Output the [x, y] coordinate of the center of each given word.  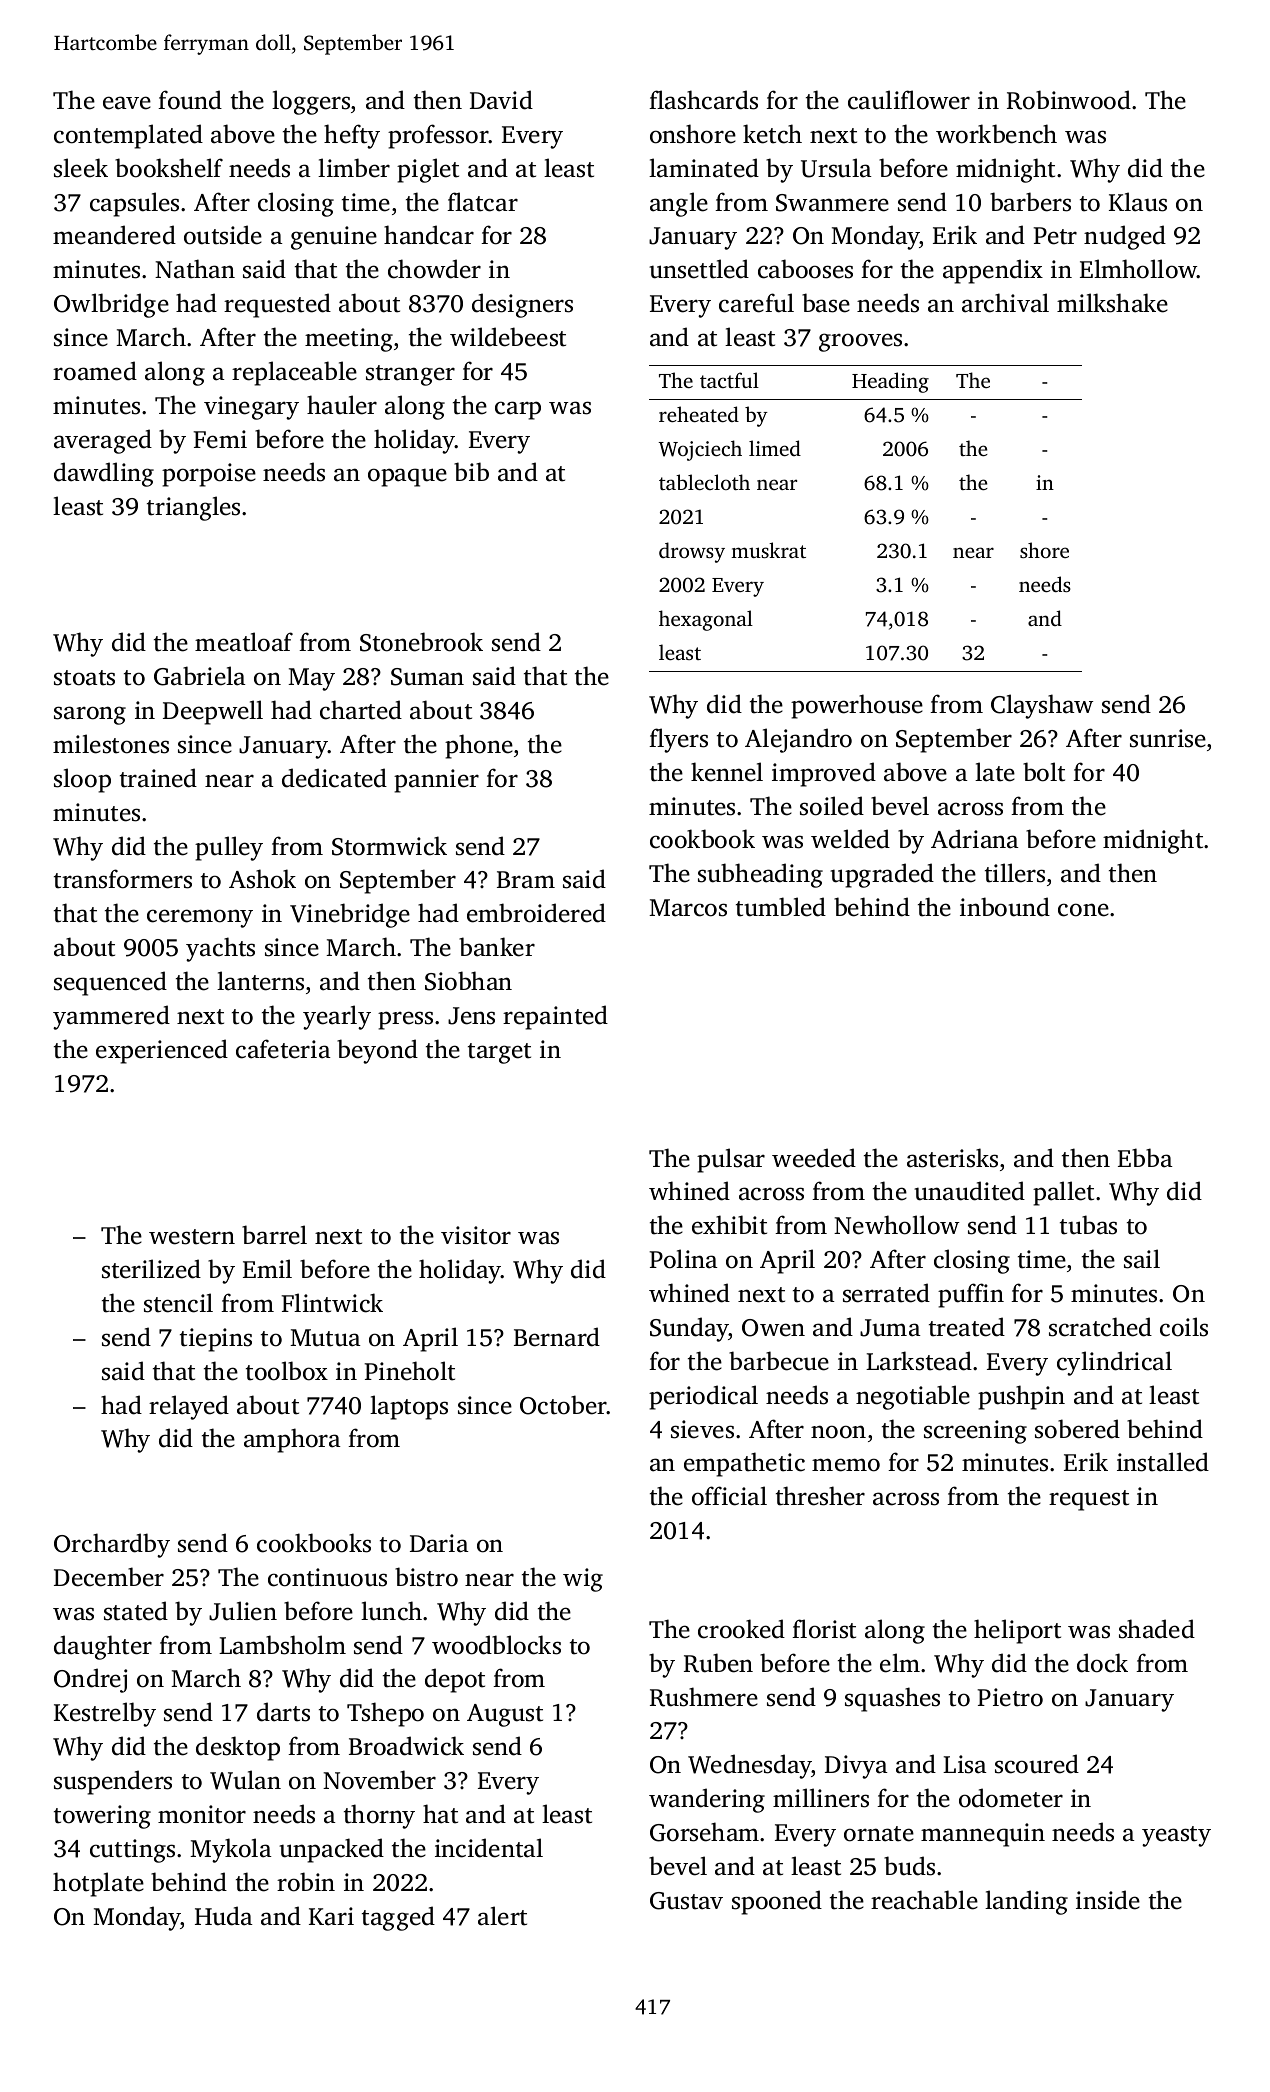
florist [824, 1629]
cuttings [132, 1851]
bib [471, 471]
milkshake [1112, 303]
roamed [95, 371]
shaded [1157, 1629]
